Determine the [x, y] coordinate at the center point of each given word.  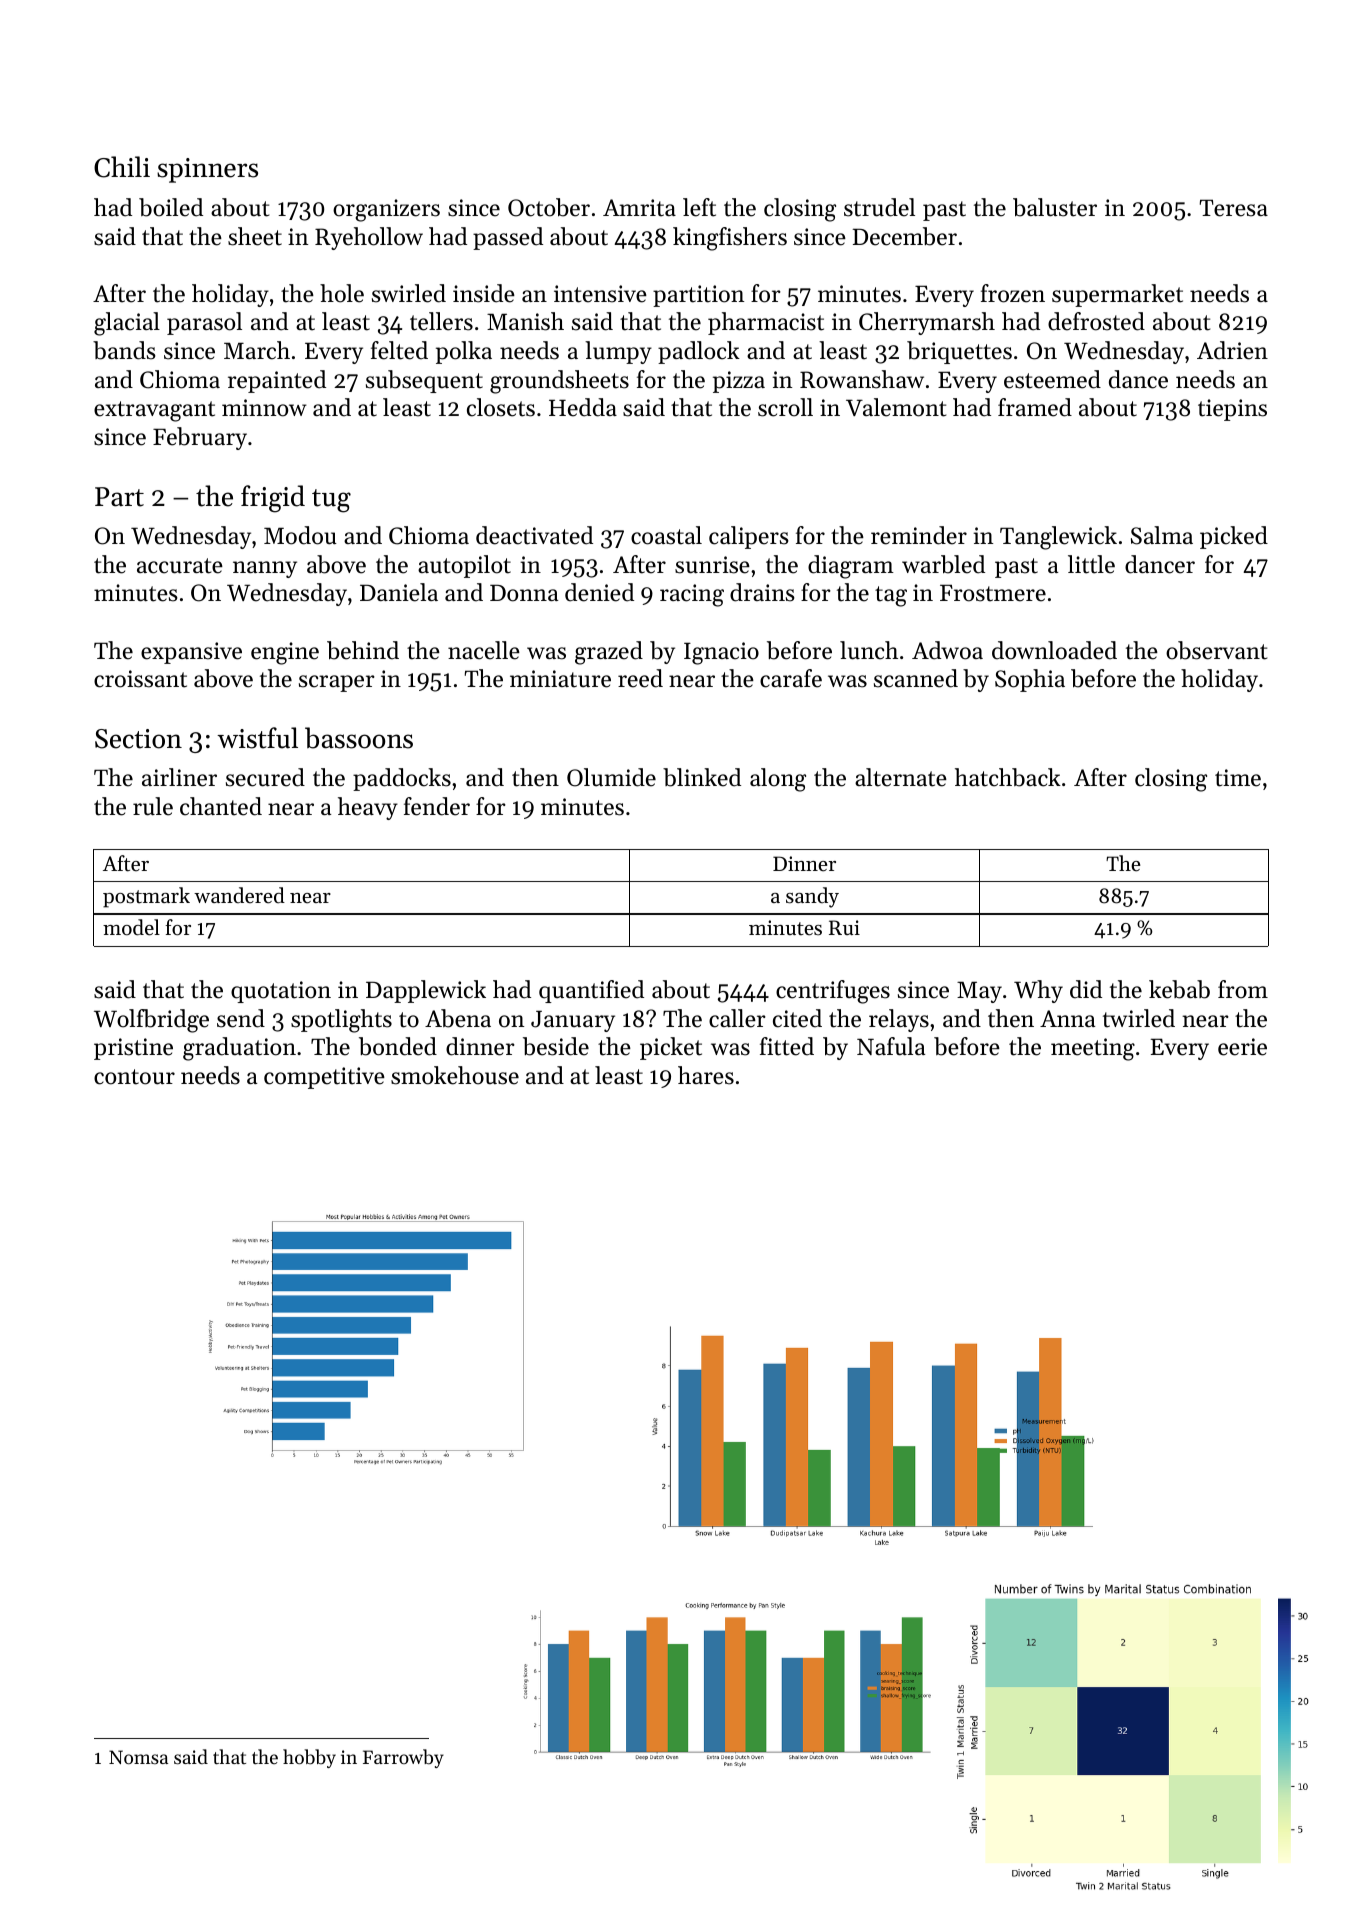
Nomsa [138, 1757]
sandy [812, 897]
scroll [785, 407]
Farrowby [403, 1758]
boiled [171, 207]
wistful [257, 738]
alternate [901, 777]
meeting [1093, 1049]
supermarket [1117, 295]
